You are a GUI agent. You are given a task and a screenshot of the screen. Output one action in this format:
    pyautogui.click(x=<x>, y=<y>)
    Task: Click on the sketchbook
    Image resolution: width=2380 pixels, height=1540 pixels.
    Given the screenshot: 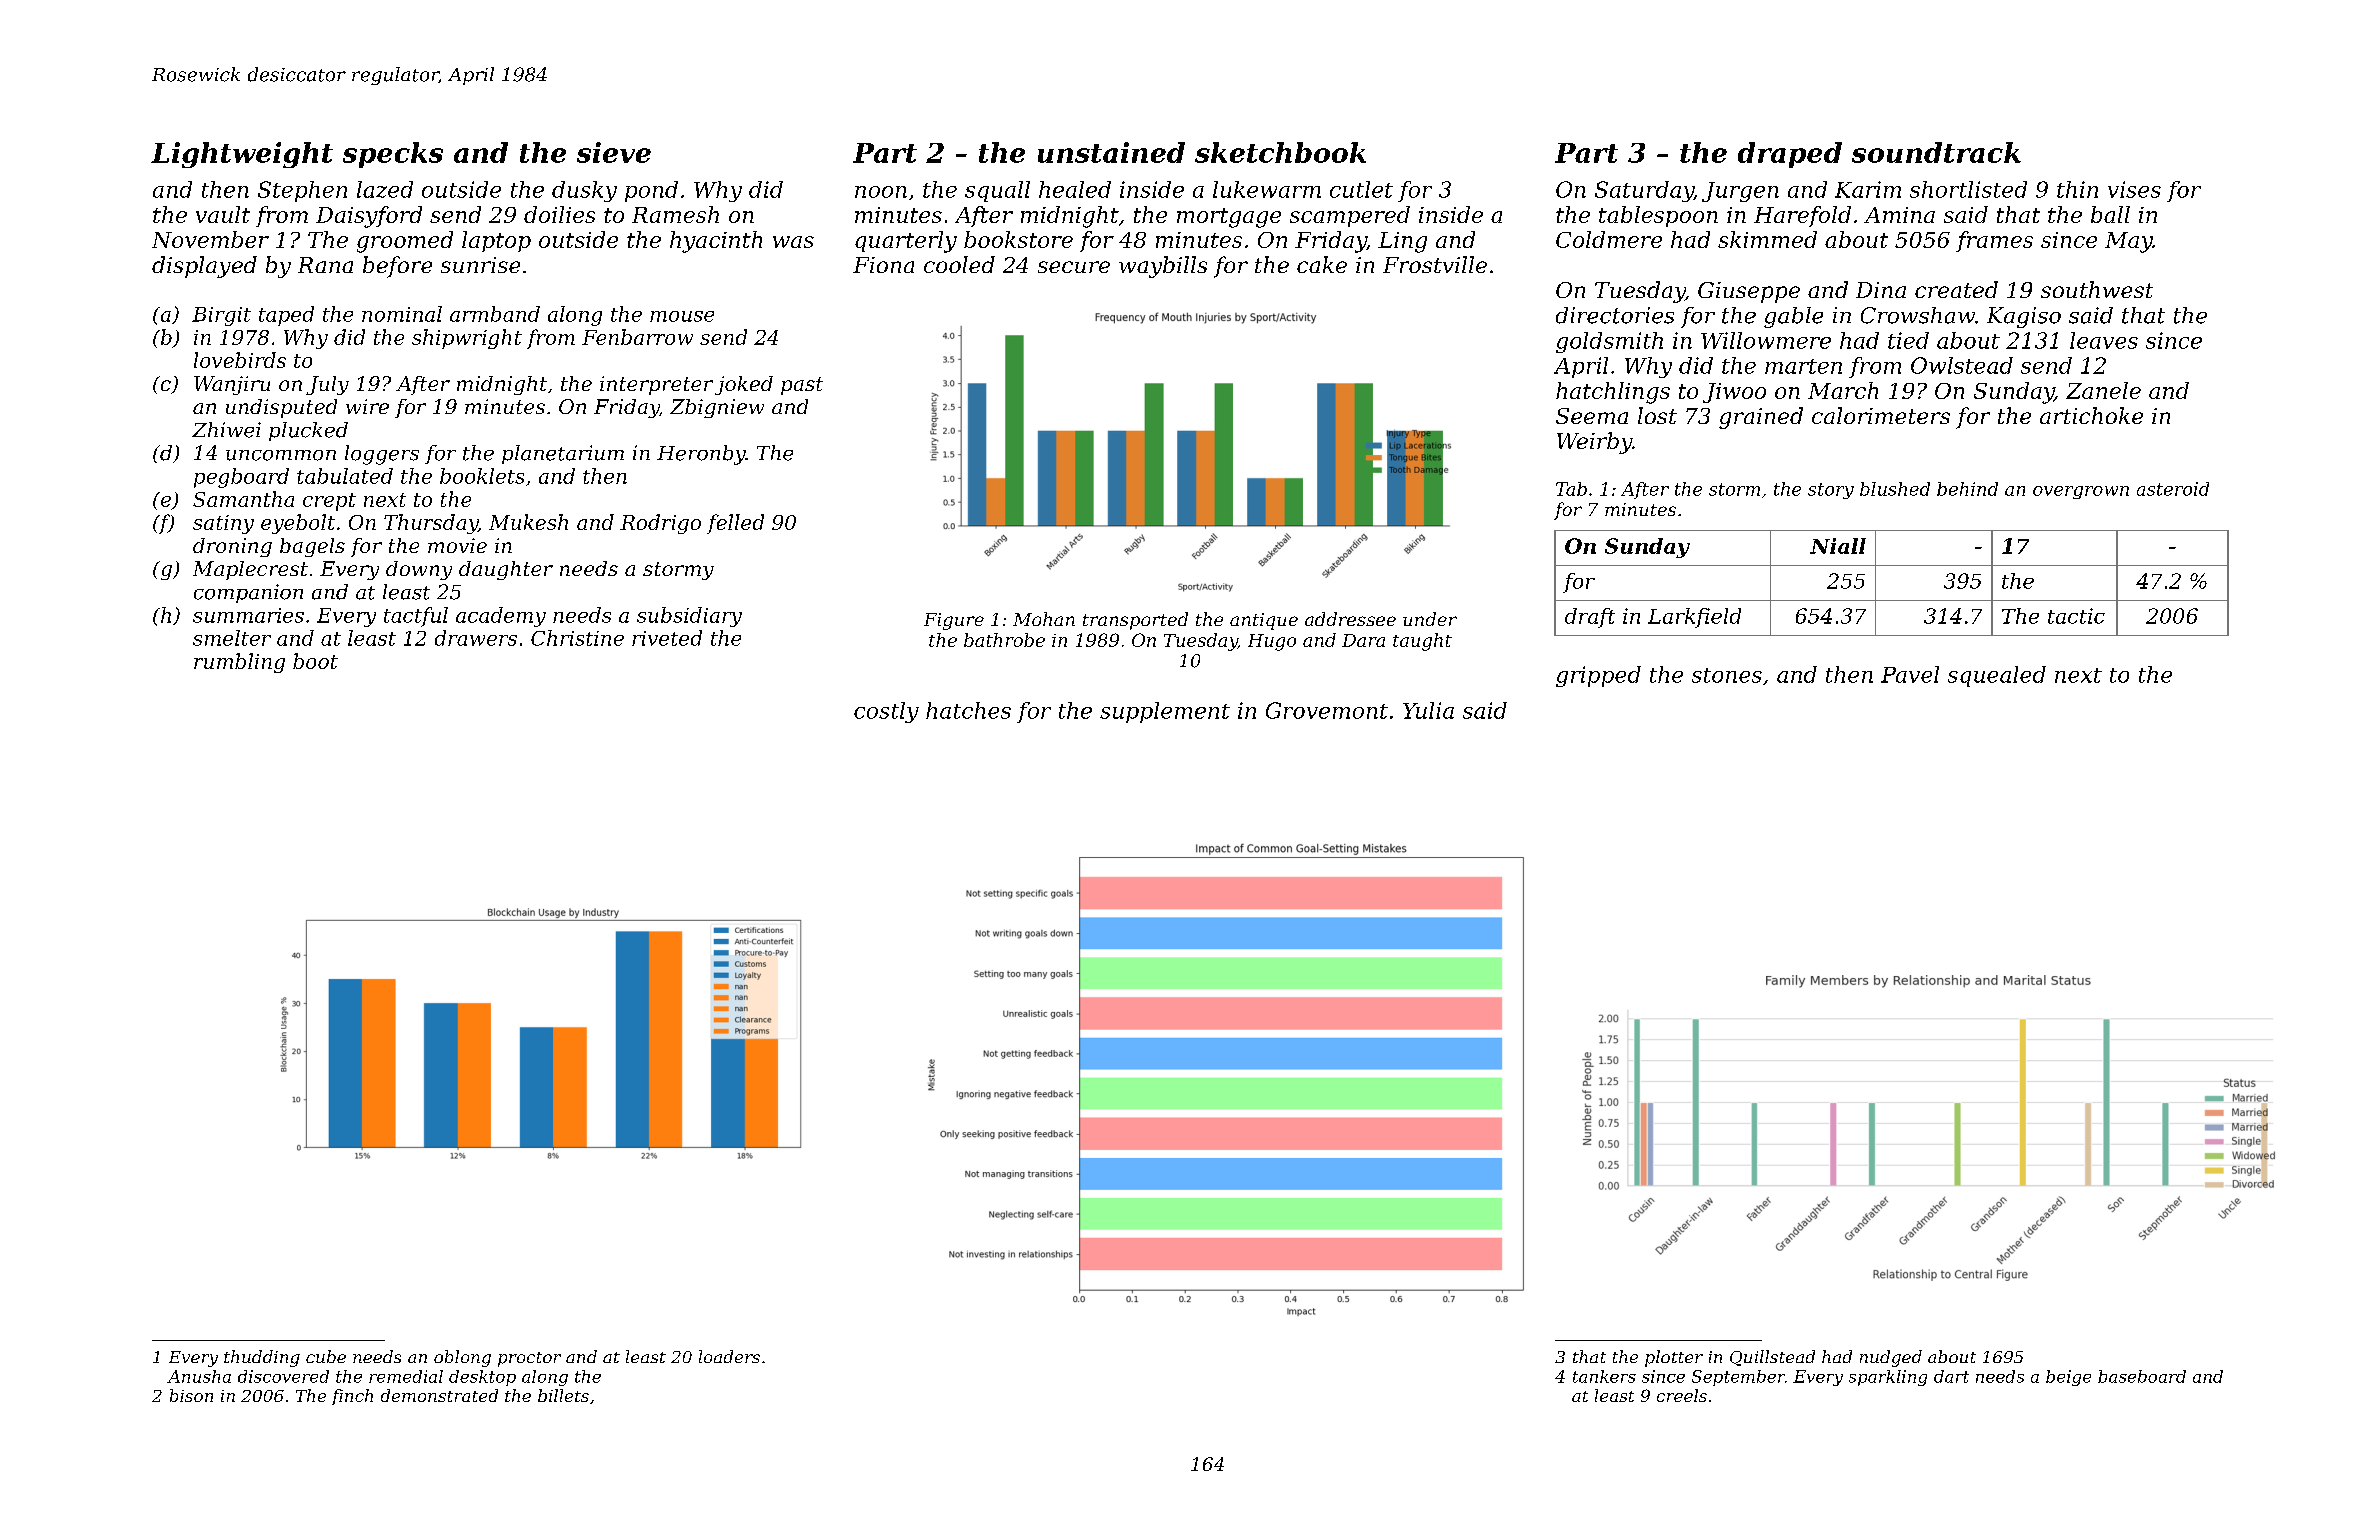 What is the action you would take?
    pyautogui.click(x=1280, y=152)
